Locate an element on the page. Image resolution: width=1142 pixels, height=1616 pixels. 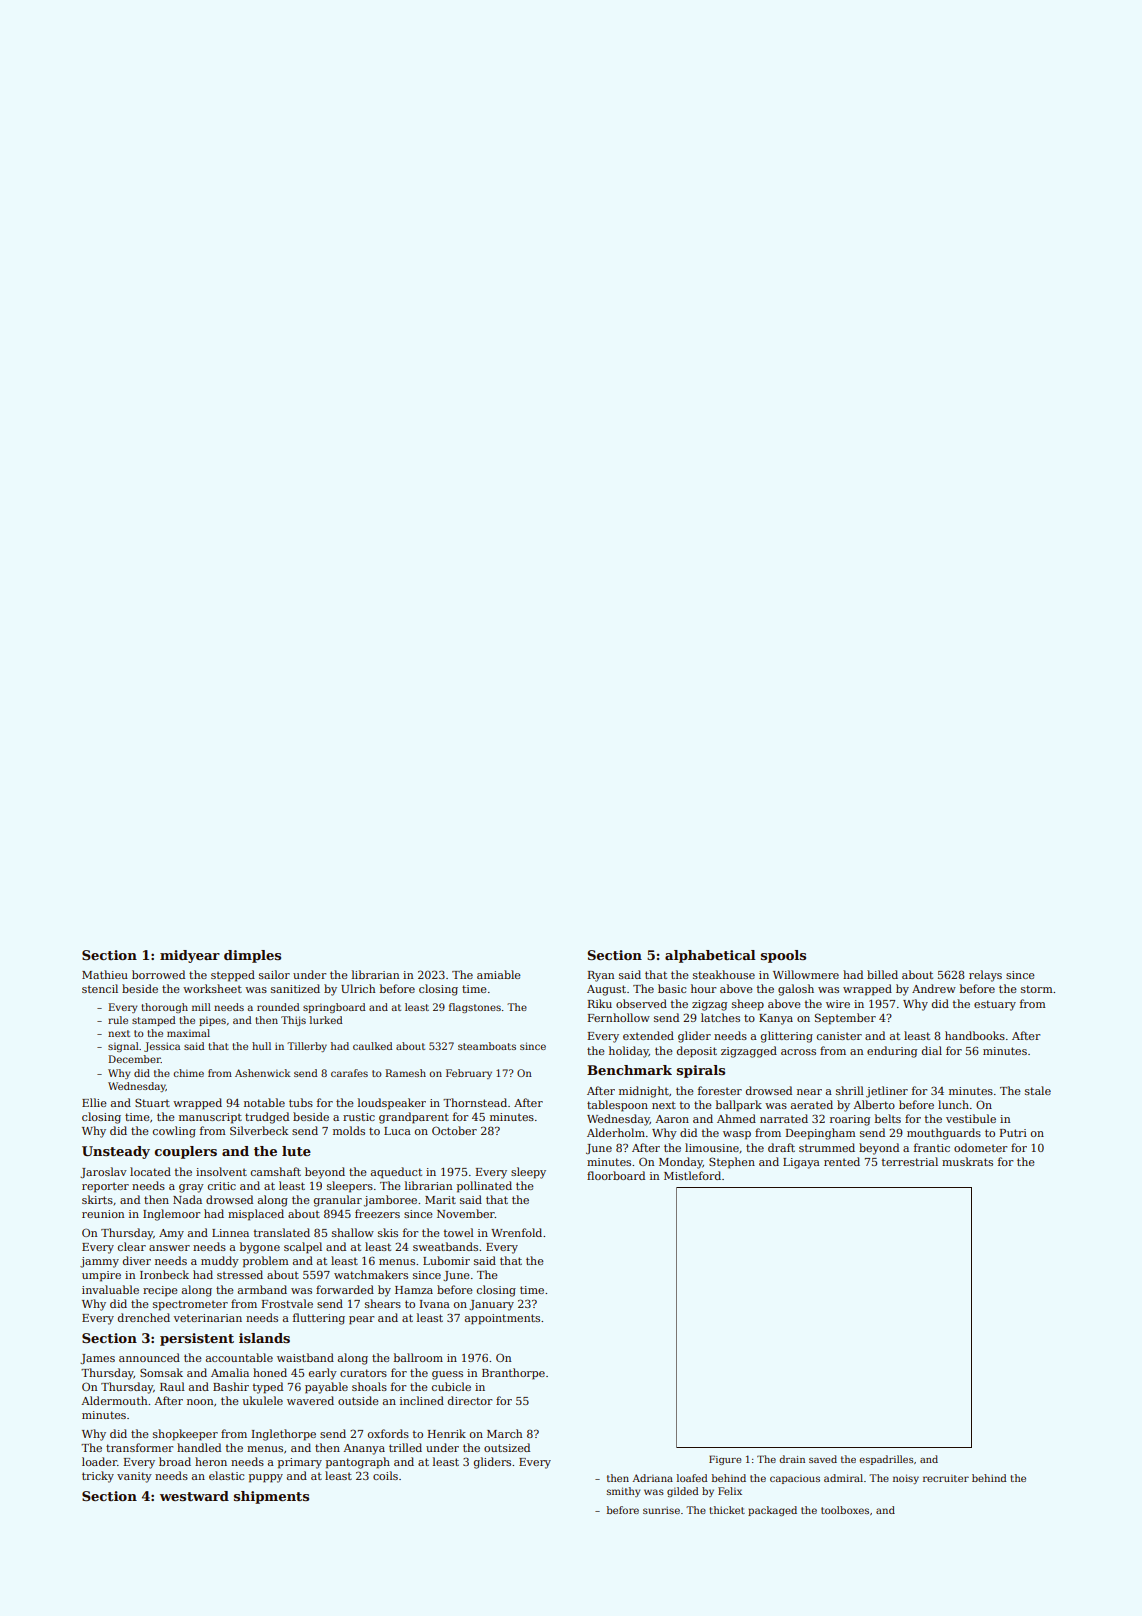
billed is located at coordinates (882, 974).
